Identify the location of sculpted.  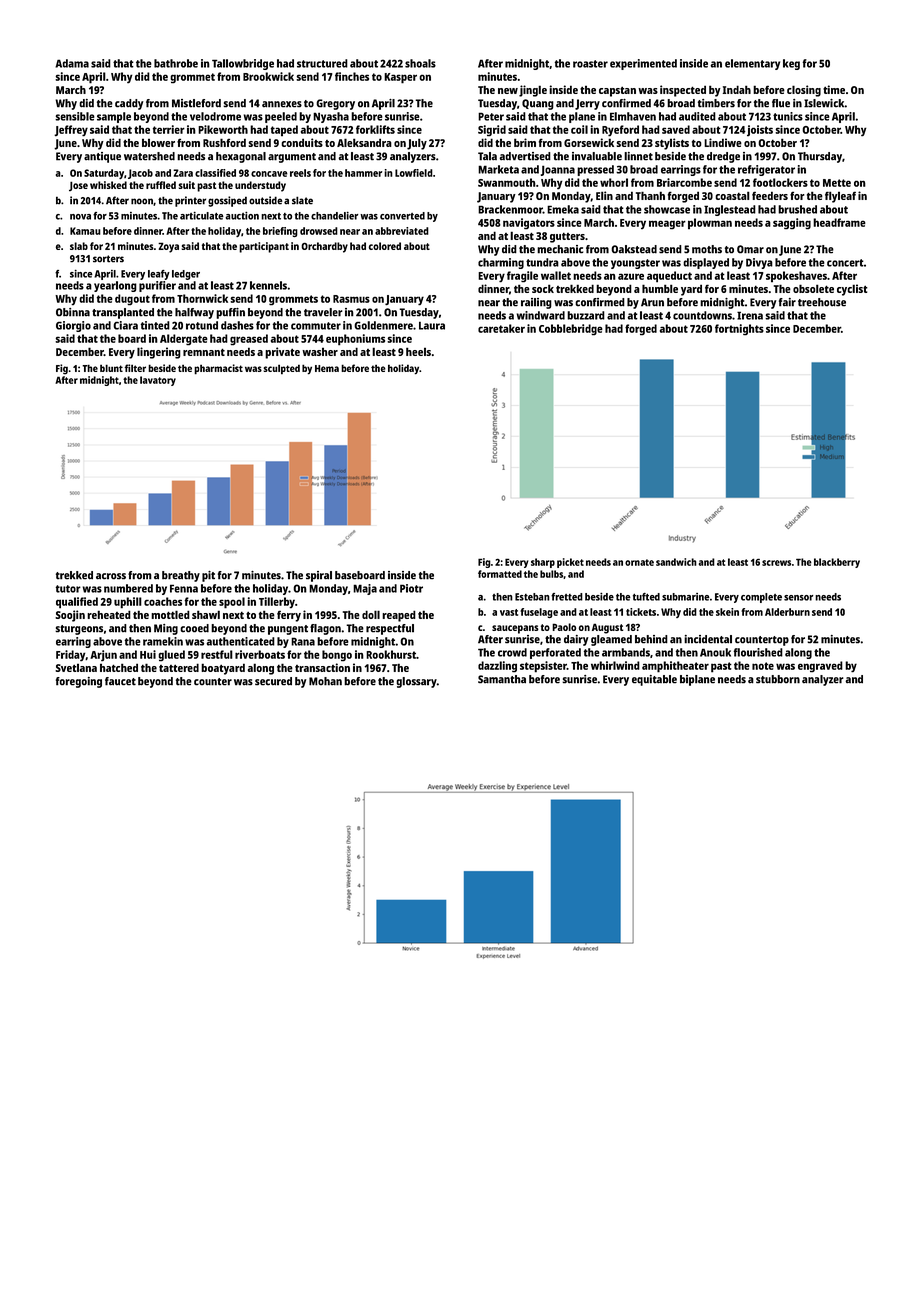
(282, 369).
